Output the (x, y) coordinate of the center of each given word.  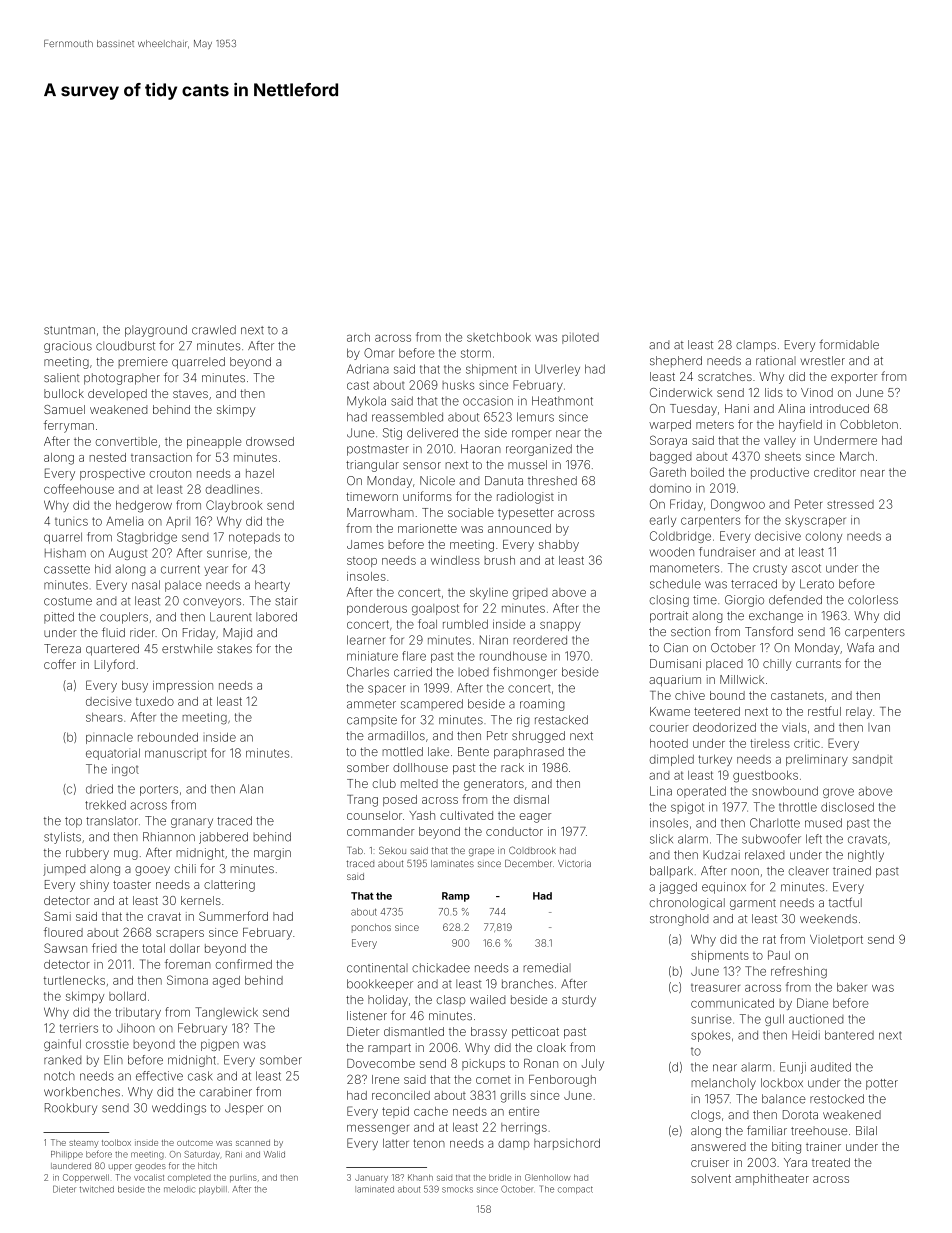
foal (427, 624)
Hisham (65, 553)
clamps (756, 346)
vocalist (149, 1177)
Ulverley (557, 370)
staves (190, 394)
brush (499, 560)
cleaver (809, 871)
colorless (873, 600)
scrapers (180, 934)
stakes (234, 649)
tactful (845, 902)
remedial (547, 968)
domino (670, 488)
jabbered (223, 838)
